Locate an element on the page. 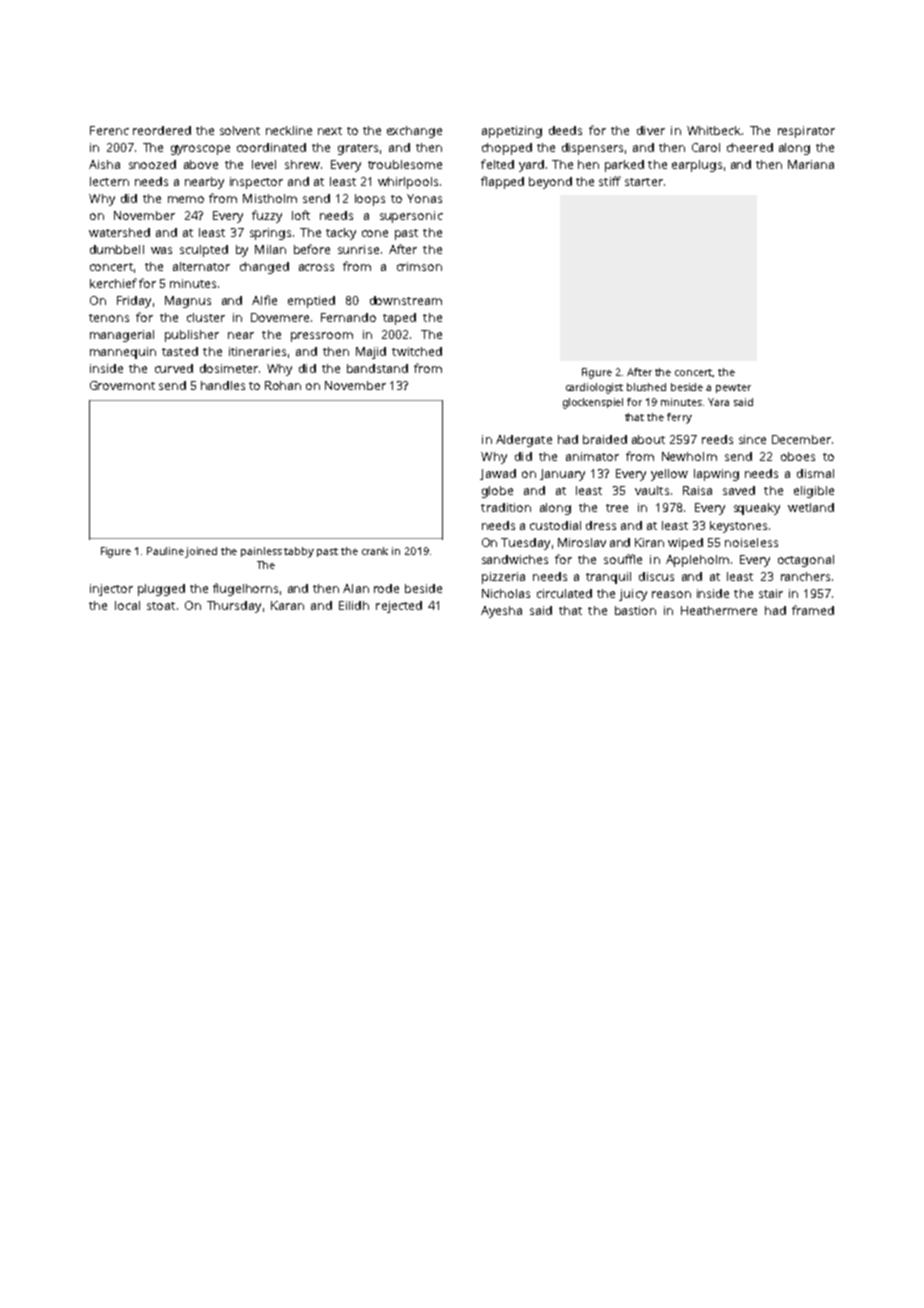  Kiran is located at coordinates (649, 542).
